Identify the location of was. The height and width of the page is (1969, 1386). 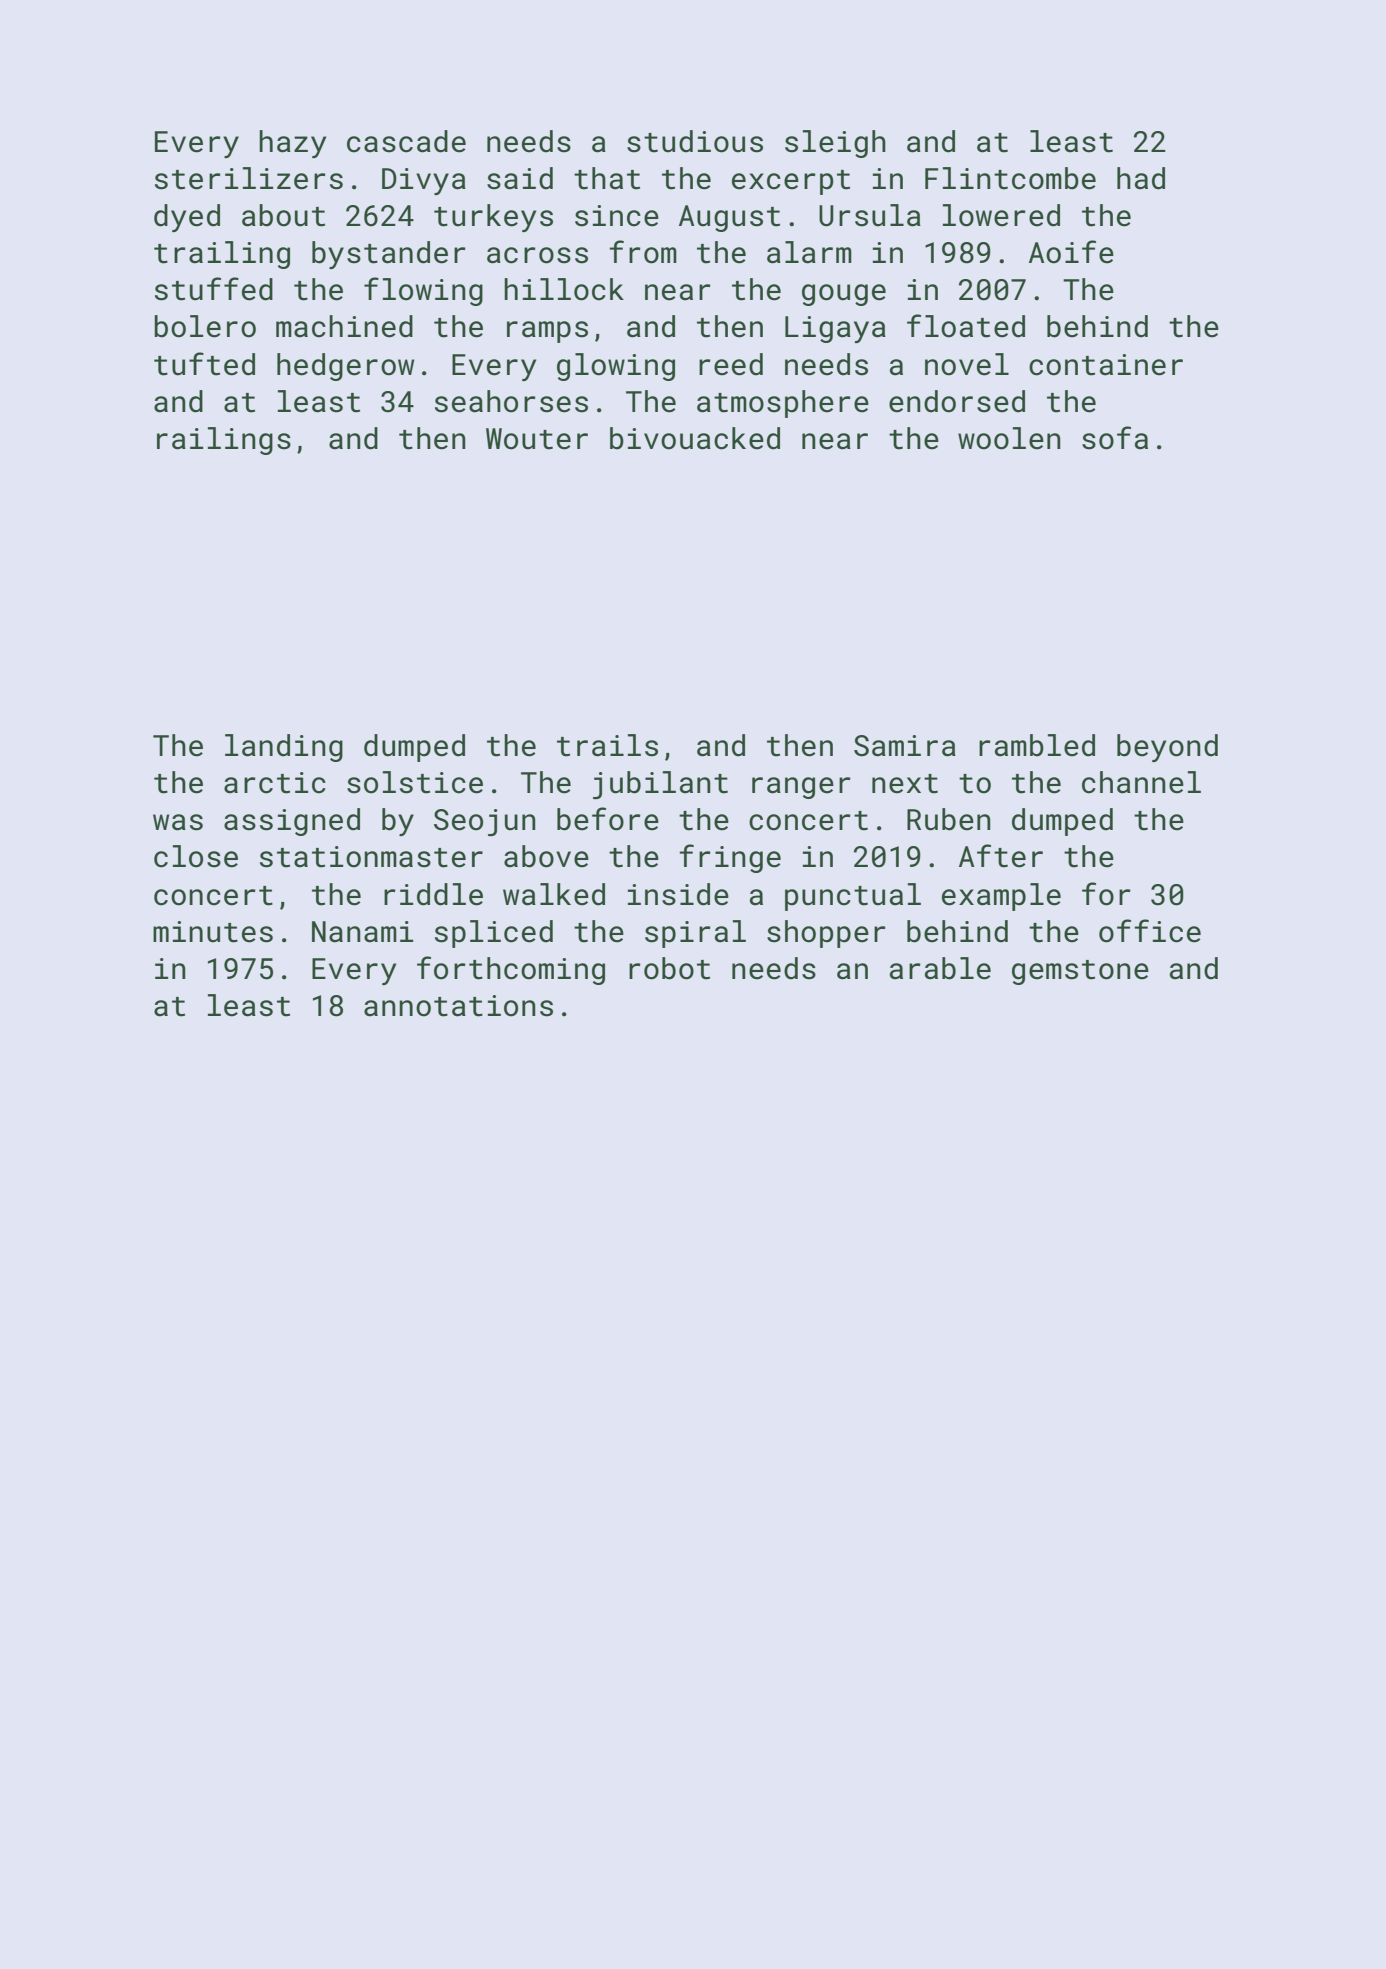
(178, 822).
